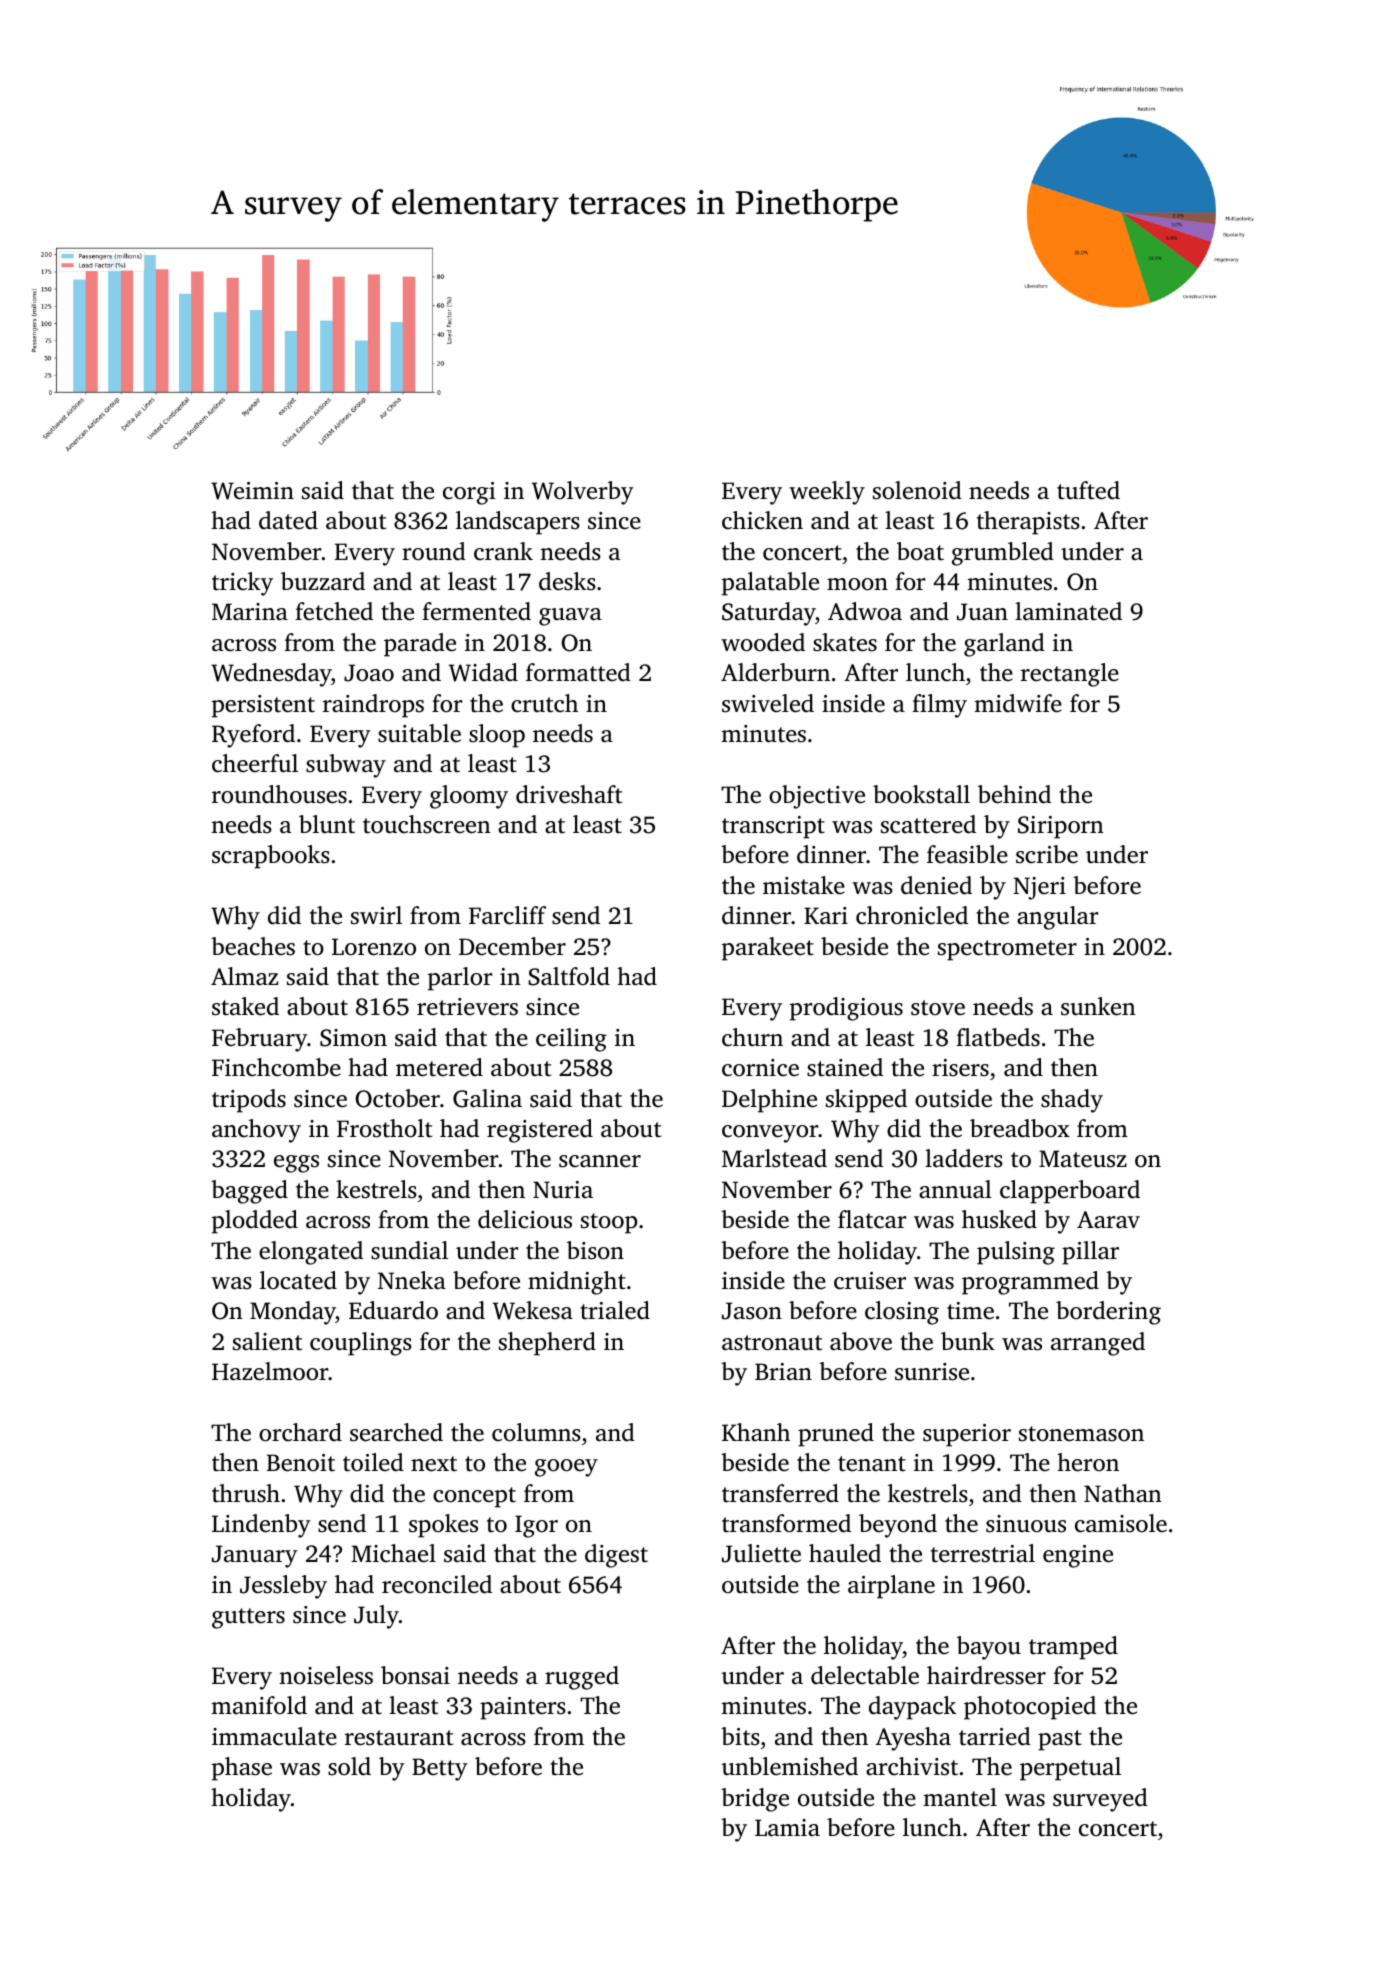 This page has height=1969, width=1386. I want to click on Lamia, so click(787, 1828).
